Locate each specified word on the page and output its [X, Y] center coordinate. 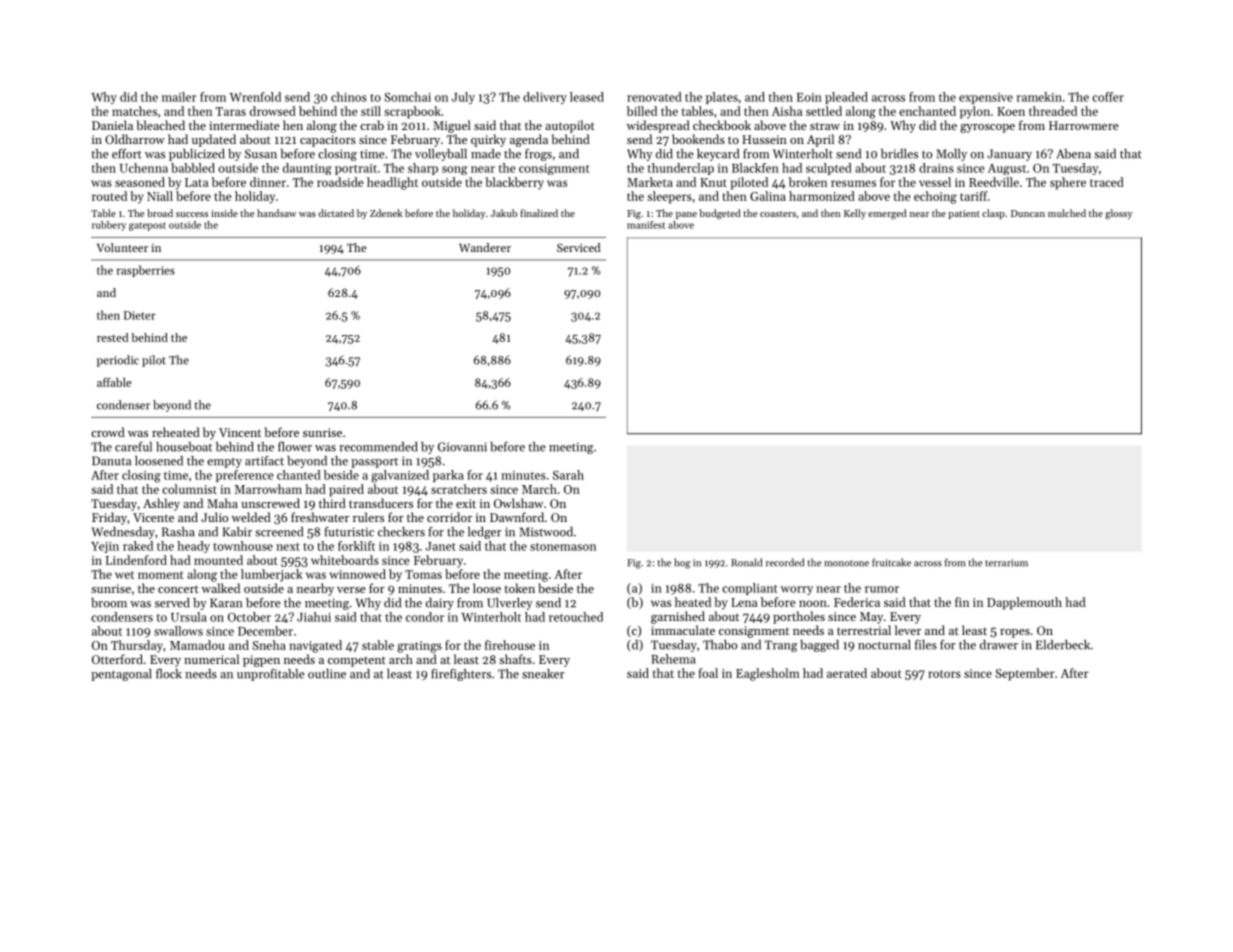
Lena [744, 602]
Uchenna [144, 168]
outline [327, 674]
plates [722, 98]
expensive [986, 98]
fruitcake [891, 562]
